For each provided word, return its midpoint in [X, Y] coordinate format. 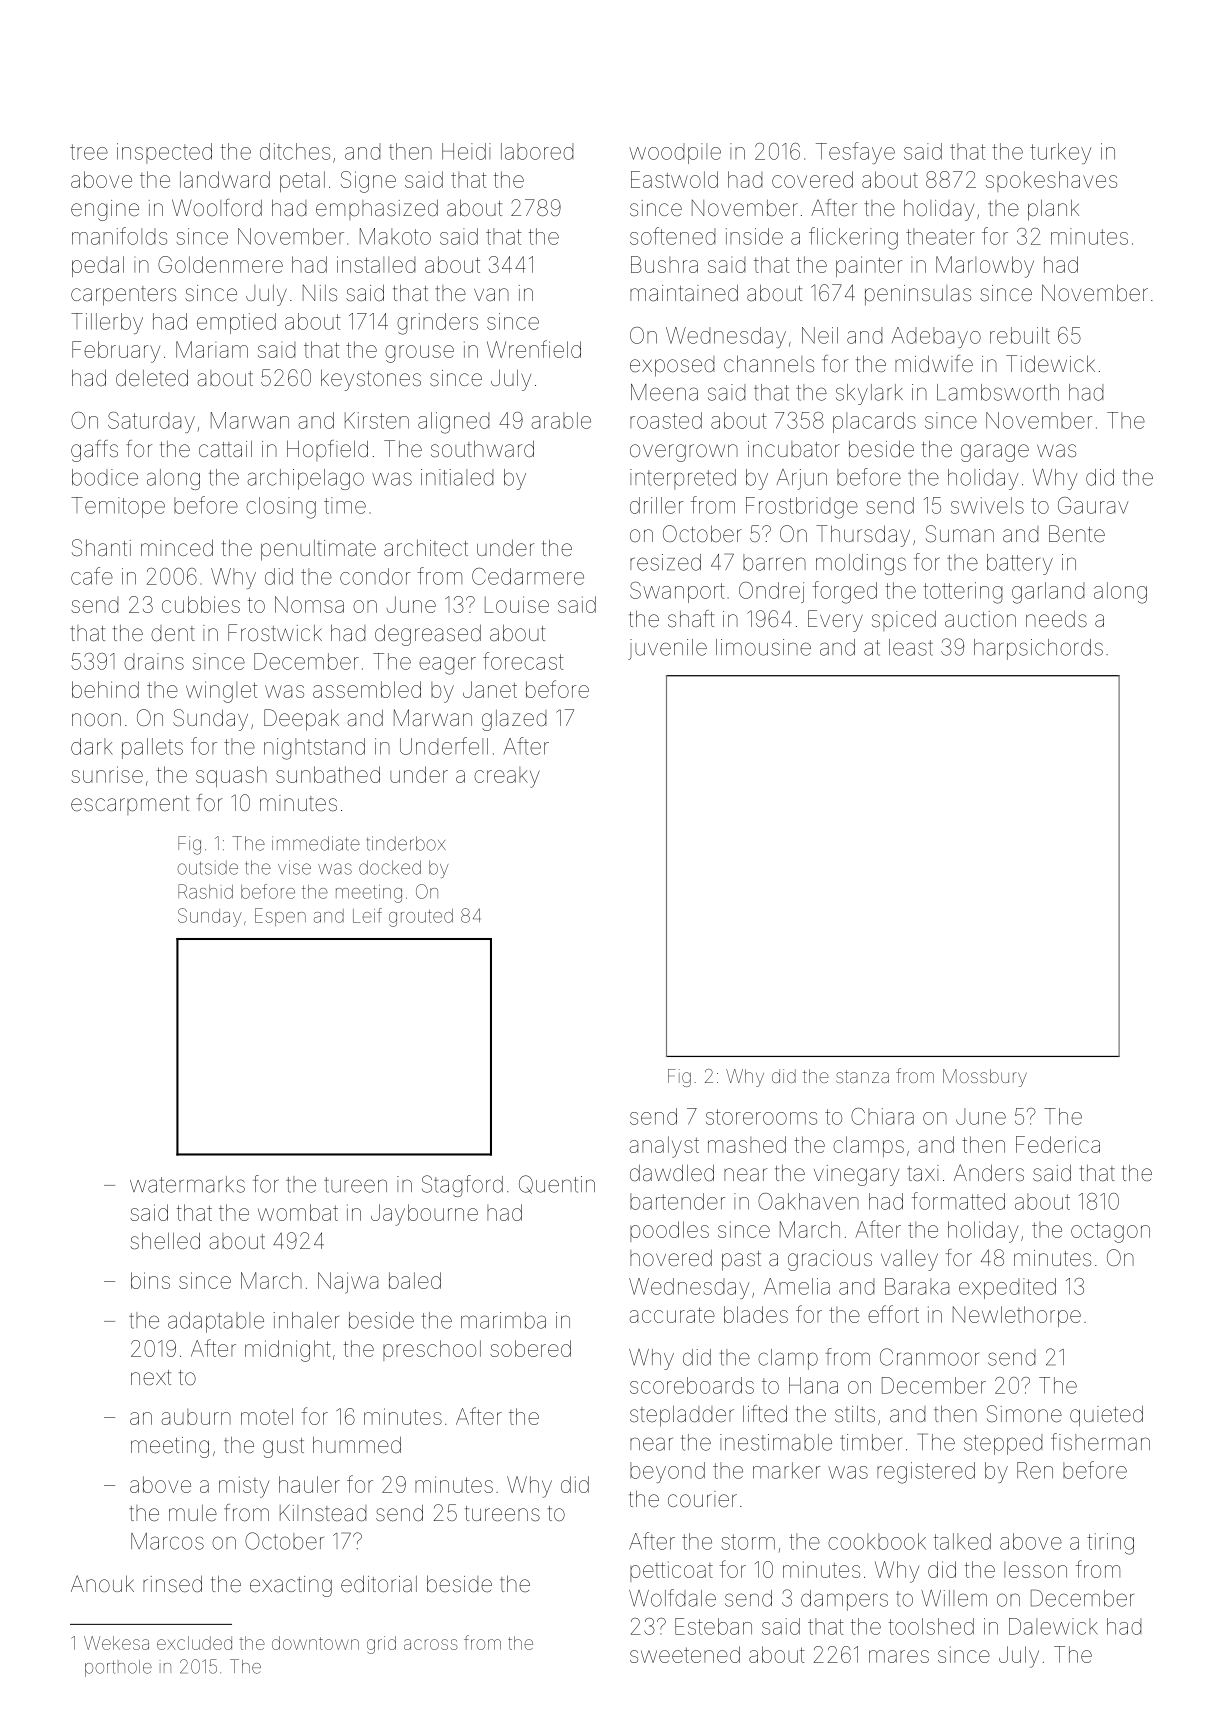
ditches [295, 151]
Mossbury [985, 1078]
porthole [118, 1668]
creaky [507, 777]
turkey [1061, 153]
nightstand [314, 749]
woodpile [675, 153]
